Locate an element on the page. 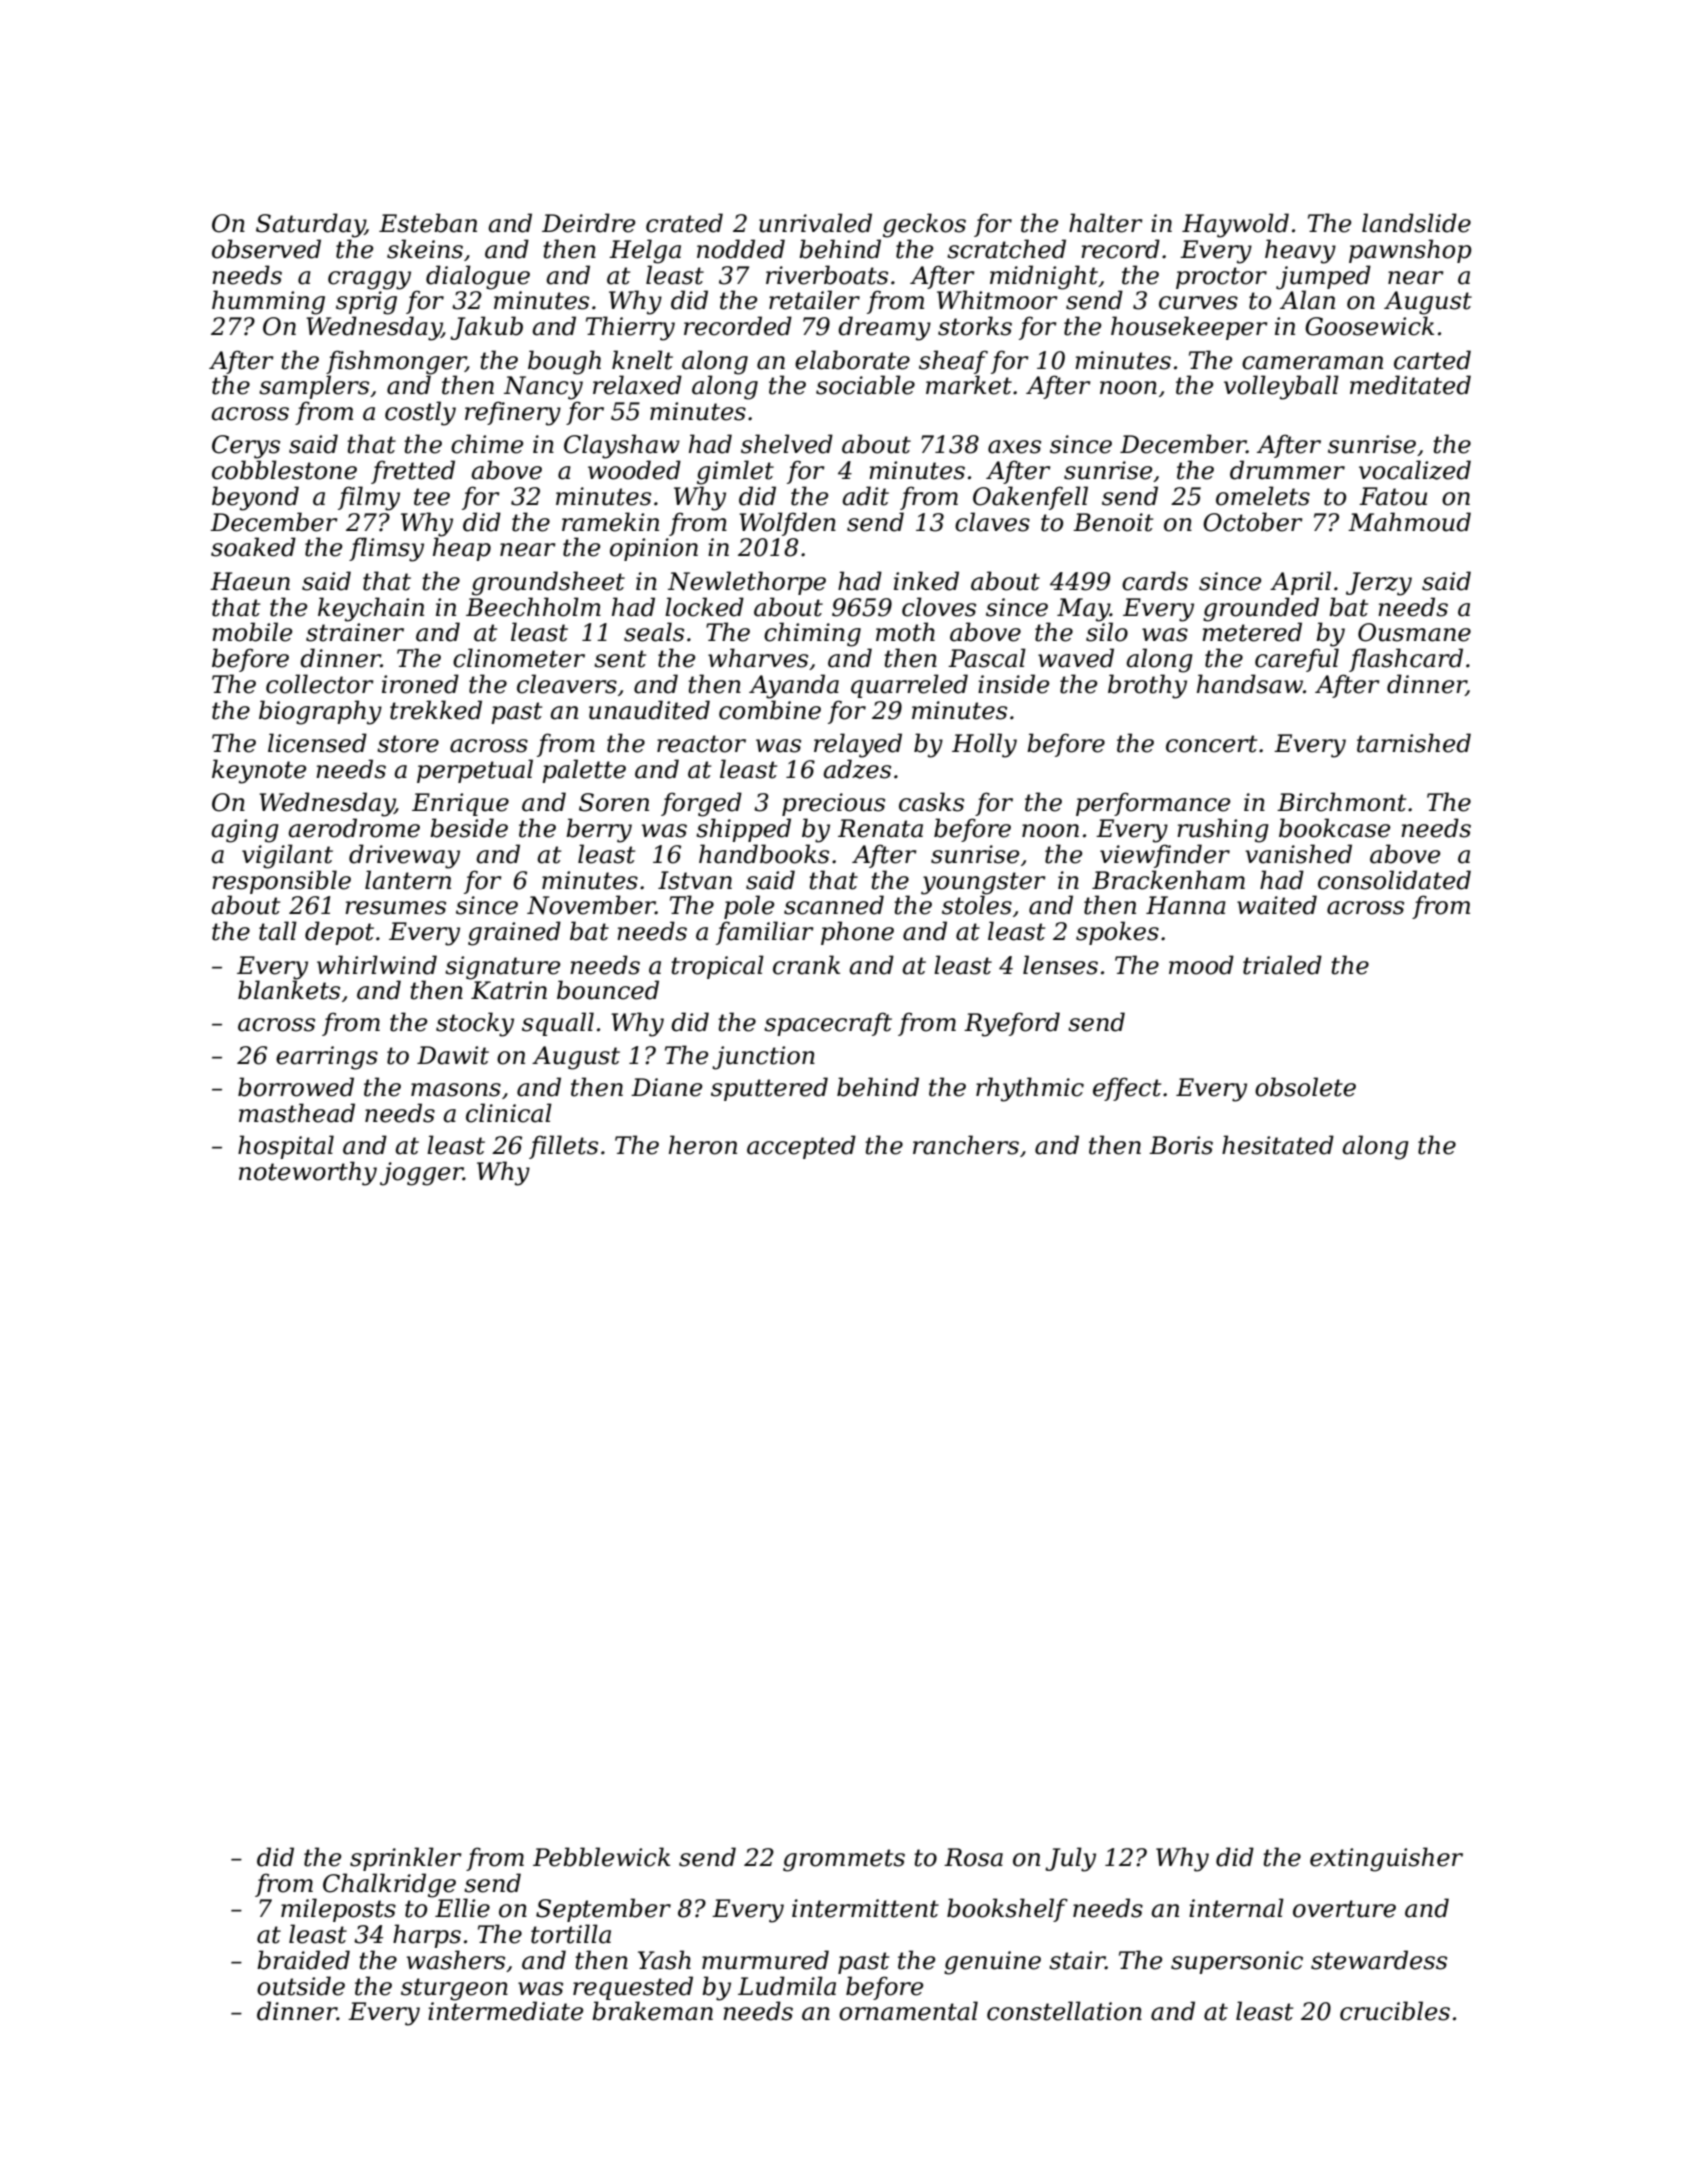 This image has width=1683, height=2178. scanned is located at coordinates (834, 905).
